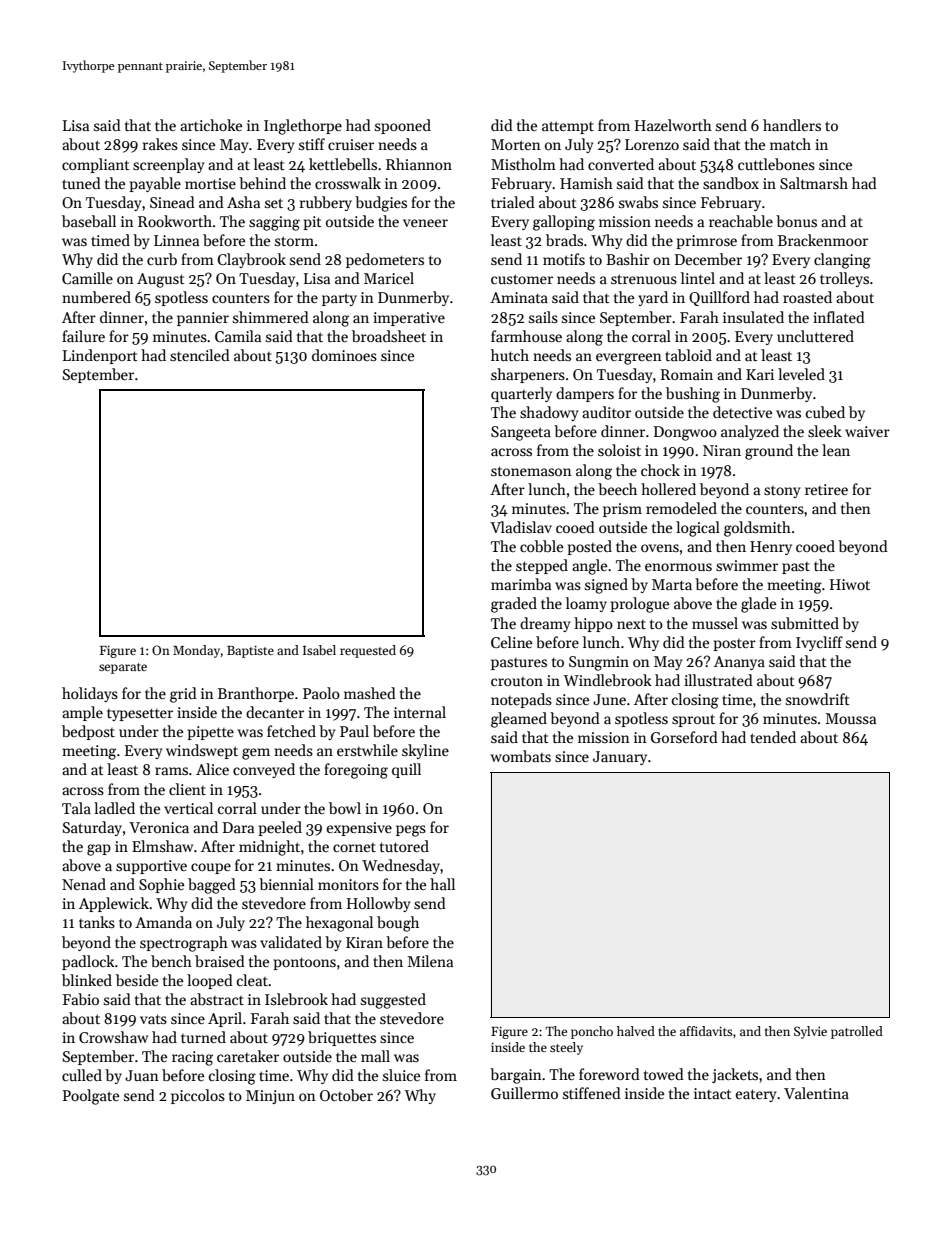 This screenshot has height=1233, width=952. I want to click on attempt, so click(568, 127).
